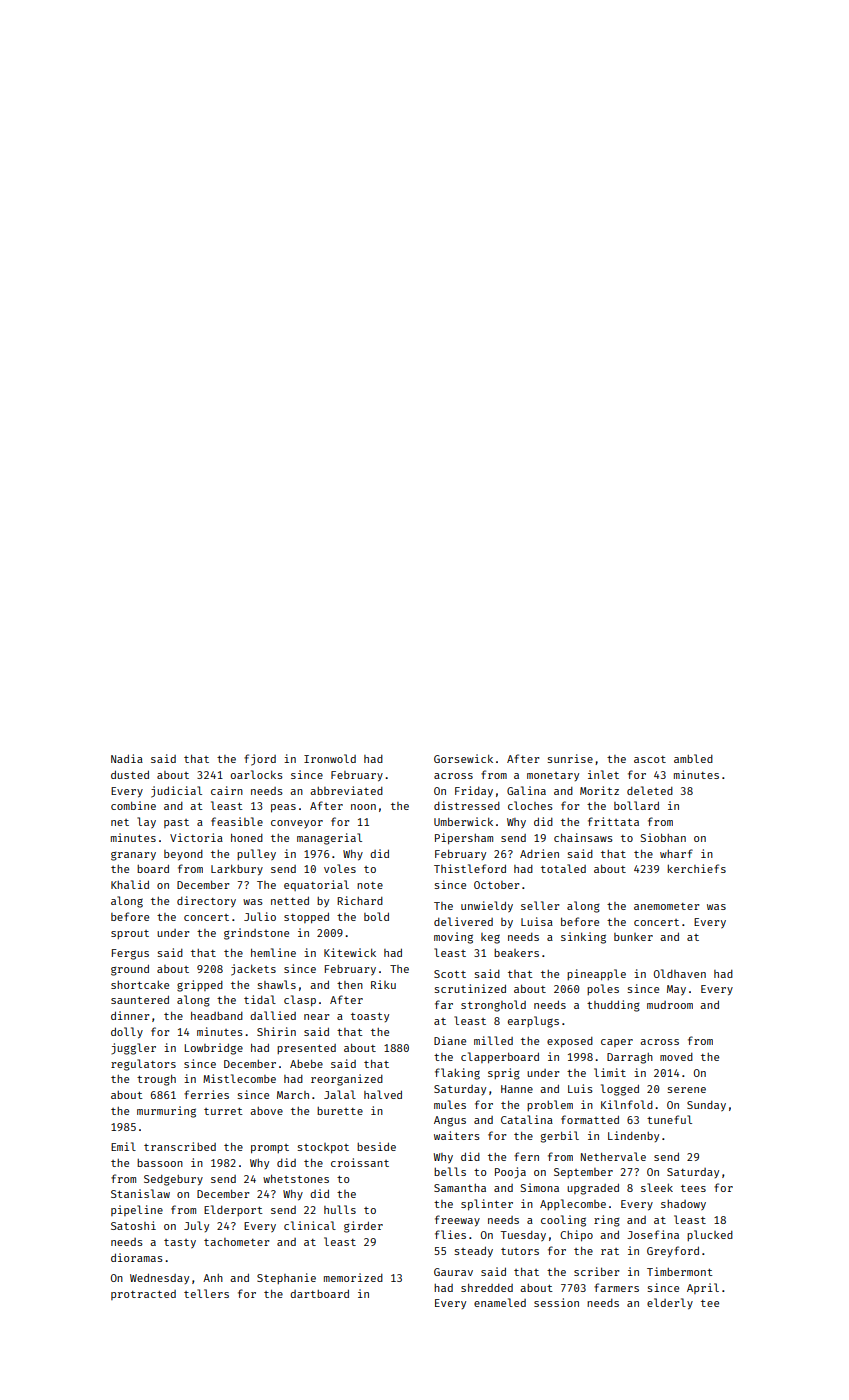 The height and width of the image is (1400, 849). I want to click on Pipersham, so click(464, 838).
